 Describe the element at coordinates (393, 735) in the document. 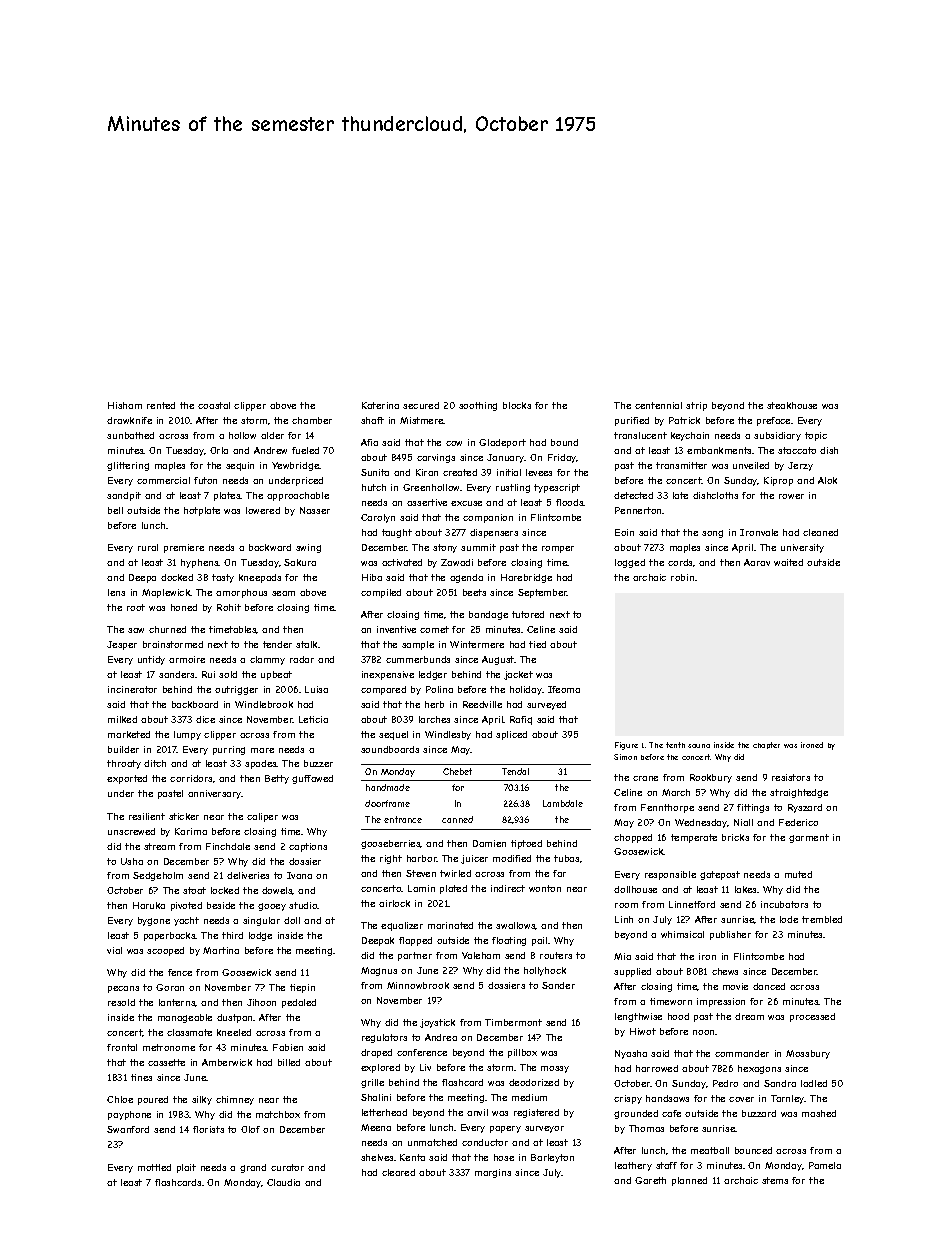

I see `sequel` at that location.
